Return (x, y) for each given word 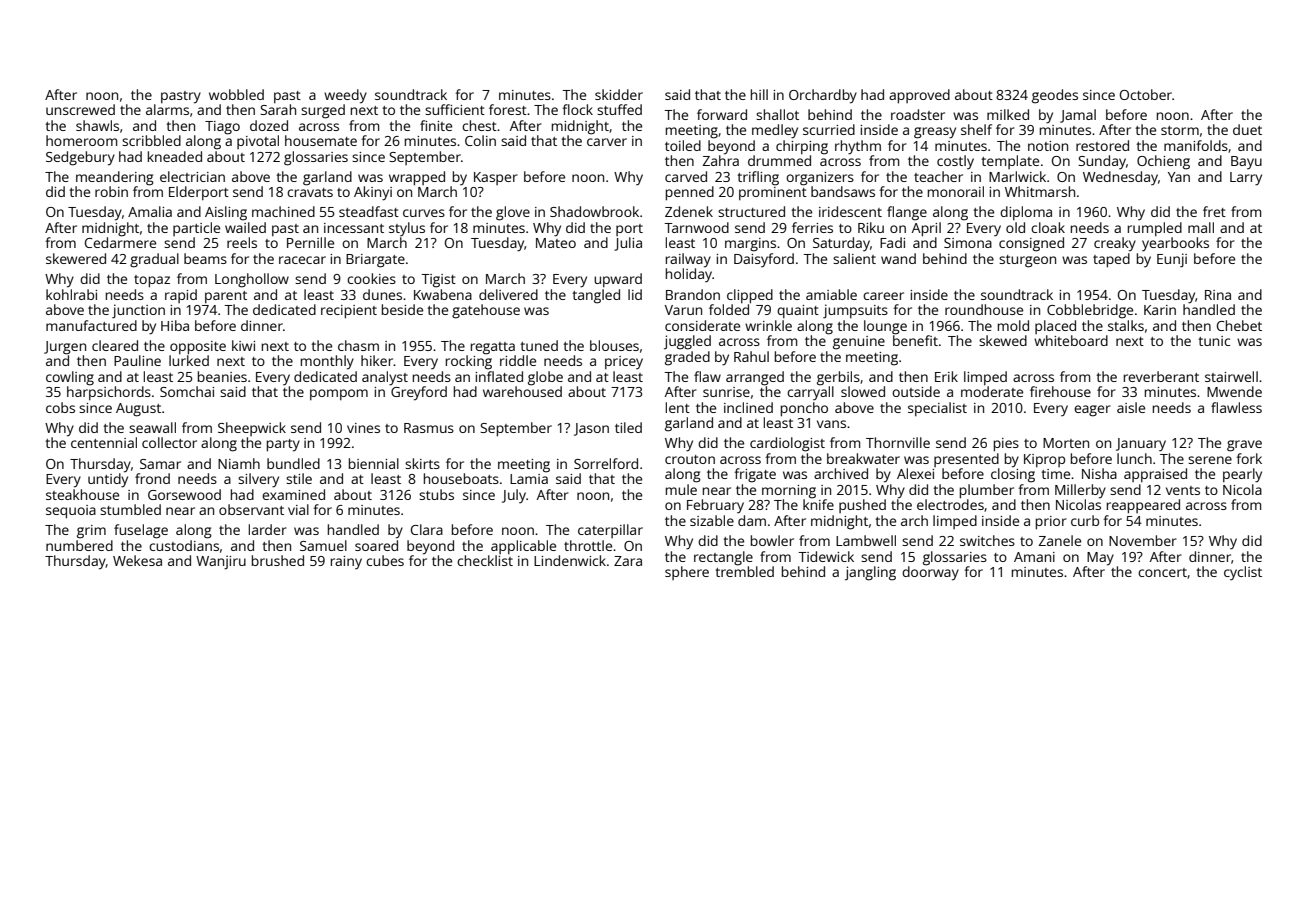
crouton (690, 459)
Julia (628, 244)
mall (1201, 227)
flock (577, 109)
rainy (346, 563)
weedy (345, 96)
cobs (60, 407)
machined (283, 211)
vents (1183, 490)
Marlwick (1017, 176)
